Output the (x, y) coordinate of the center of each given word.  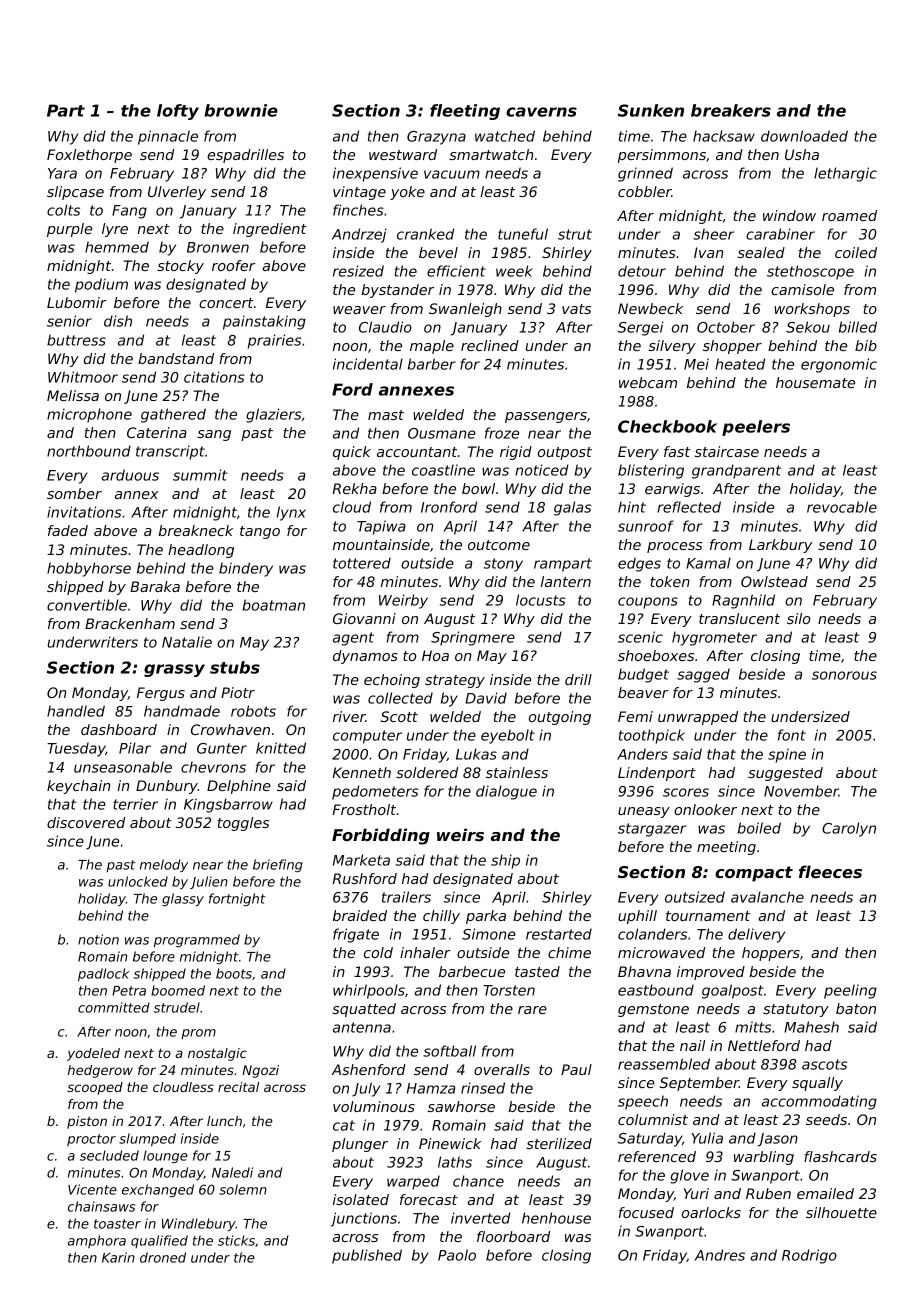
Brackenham (130, 623)
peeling (850, 991)
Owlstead (774, 581)
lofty (178, 112)
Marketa (361, 860)
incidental (368, 364)
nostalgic (217, 1054)
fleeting (465, 112)
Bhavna (644, 971)
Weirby (403, 601)
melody (164, 865)
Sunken (651, 110)
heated (740, 364)
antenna (362, 1027)
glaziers (273, 415)
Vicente (92, 1189)
